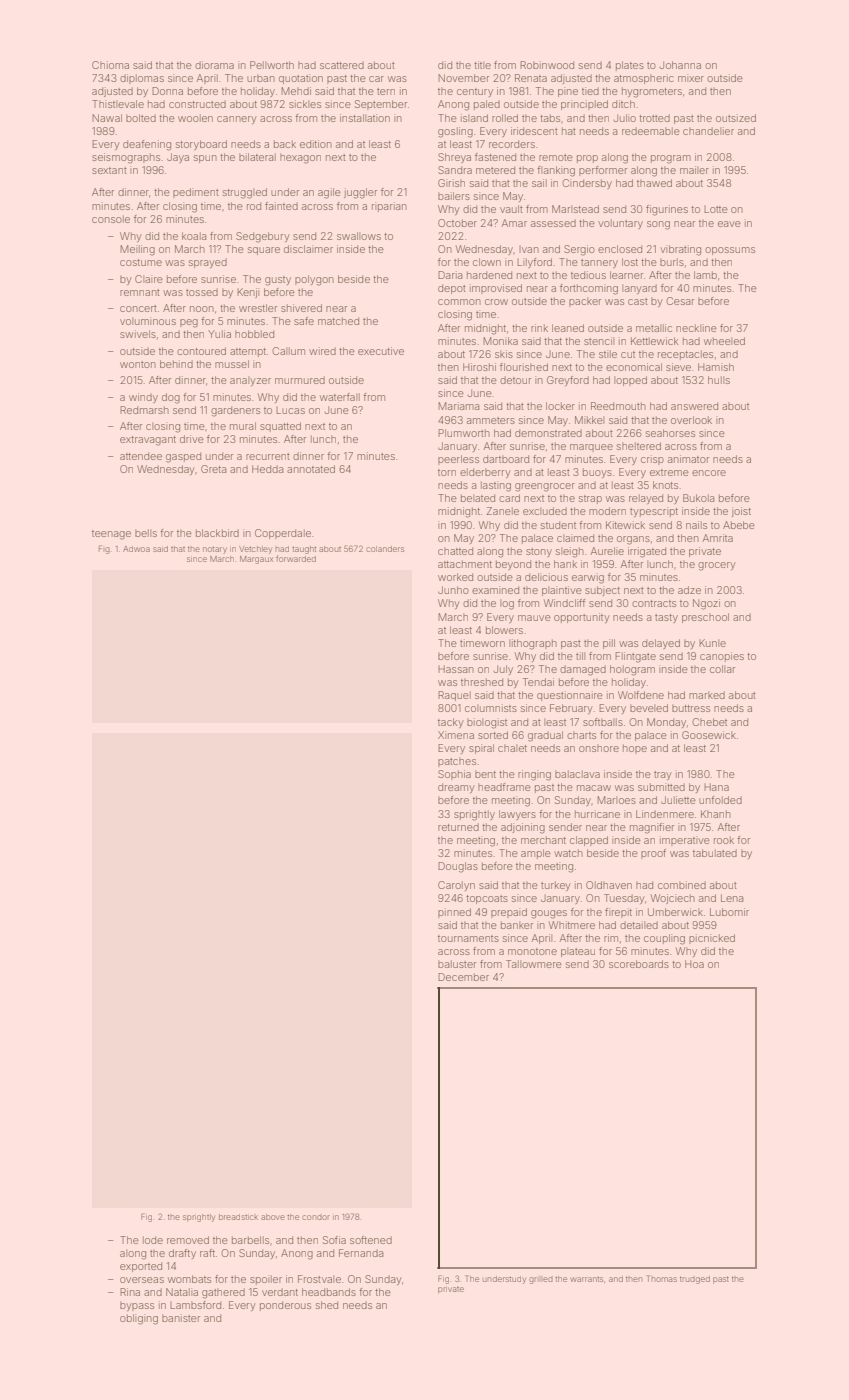 The height and width of the screenshot is (1400, 849). What do you see at coordinates (618, 913) in the screenshot?
I see `firepit` at bounding box center [618, 913].
